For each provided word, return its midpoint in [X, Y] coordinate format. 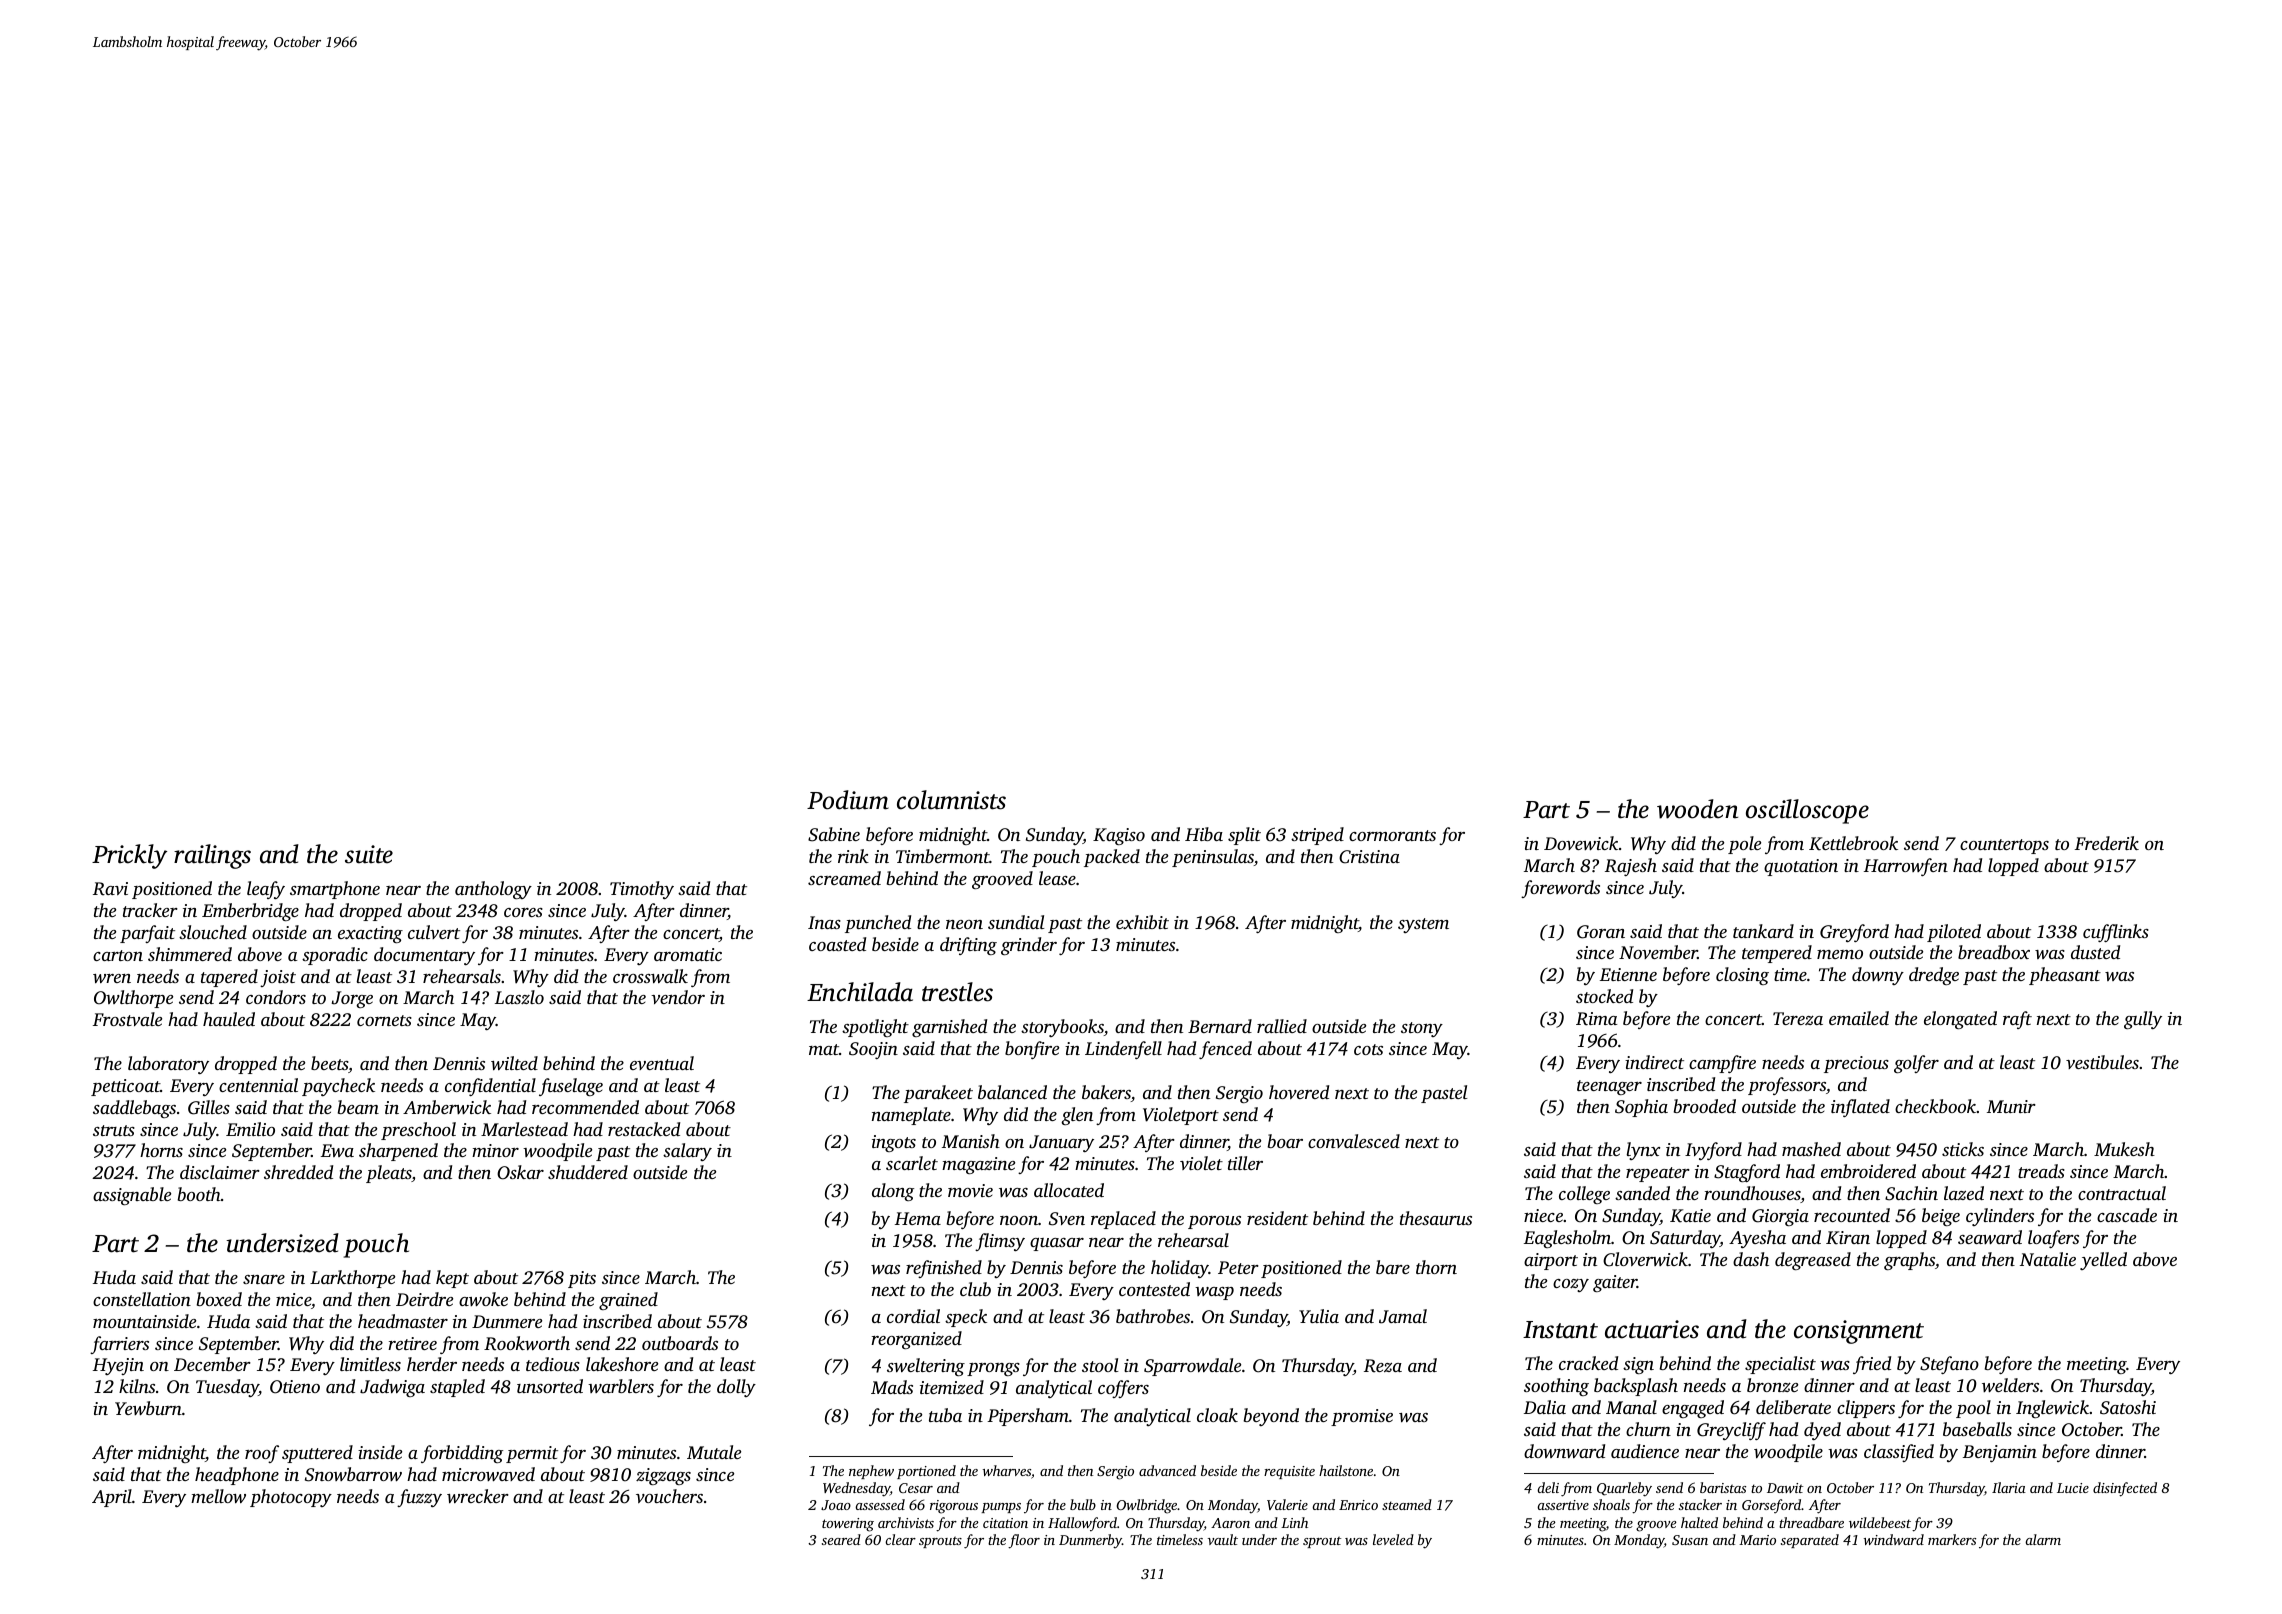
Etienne [1628, 974]
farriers [119, 1345]
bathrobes [1153, 1316]
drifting [968, 946]
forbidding [462, 1454]
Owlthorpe [133, 999]
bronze [1772, 1385]
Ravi [110, 889]
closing [1742, 976]
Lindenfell [1123, 1050]
